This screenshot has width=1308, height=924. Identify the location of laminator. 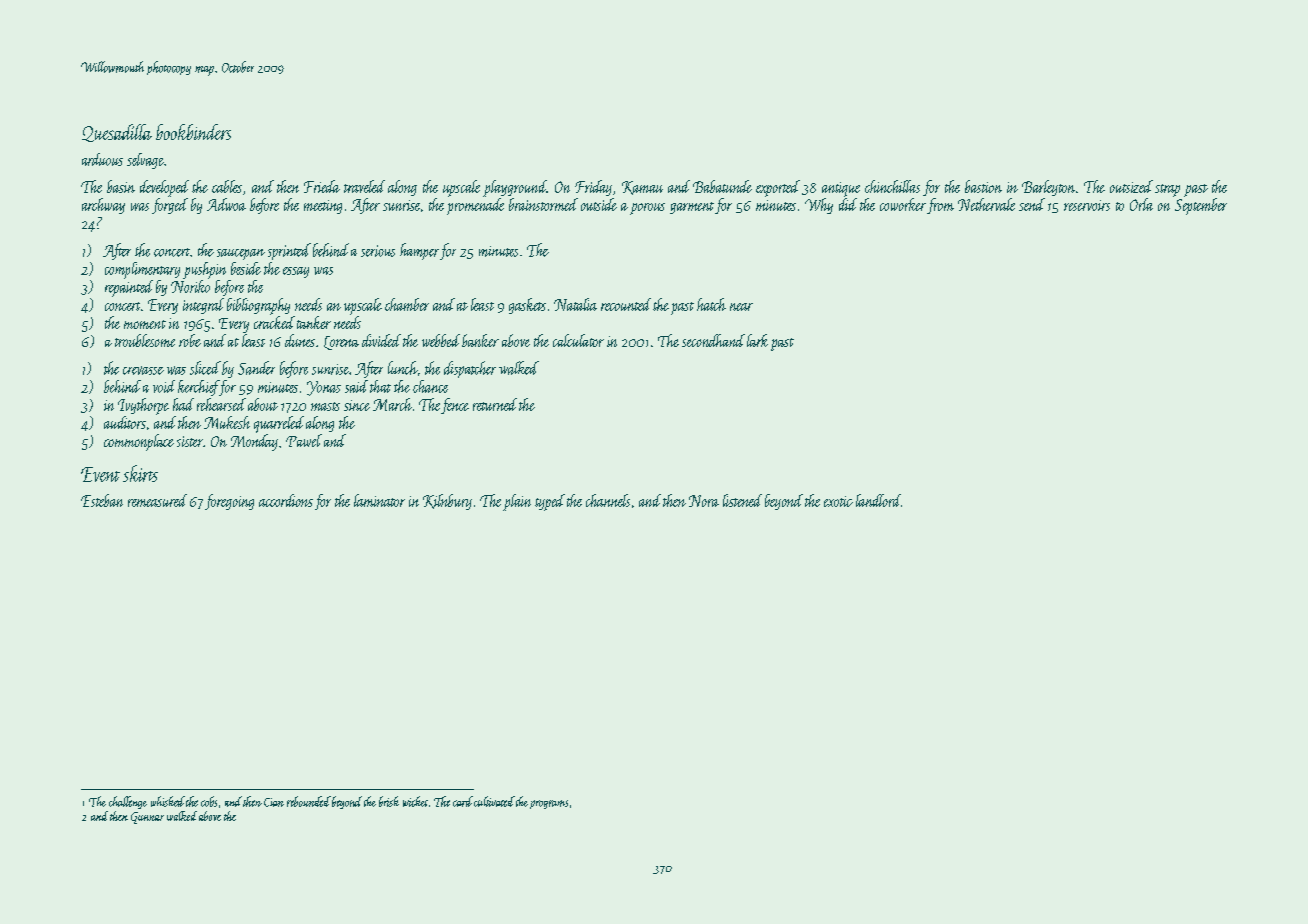
(379, 500).
